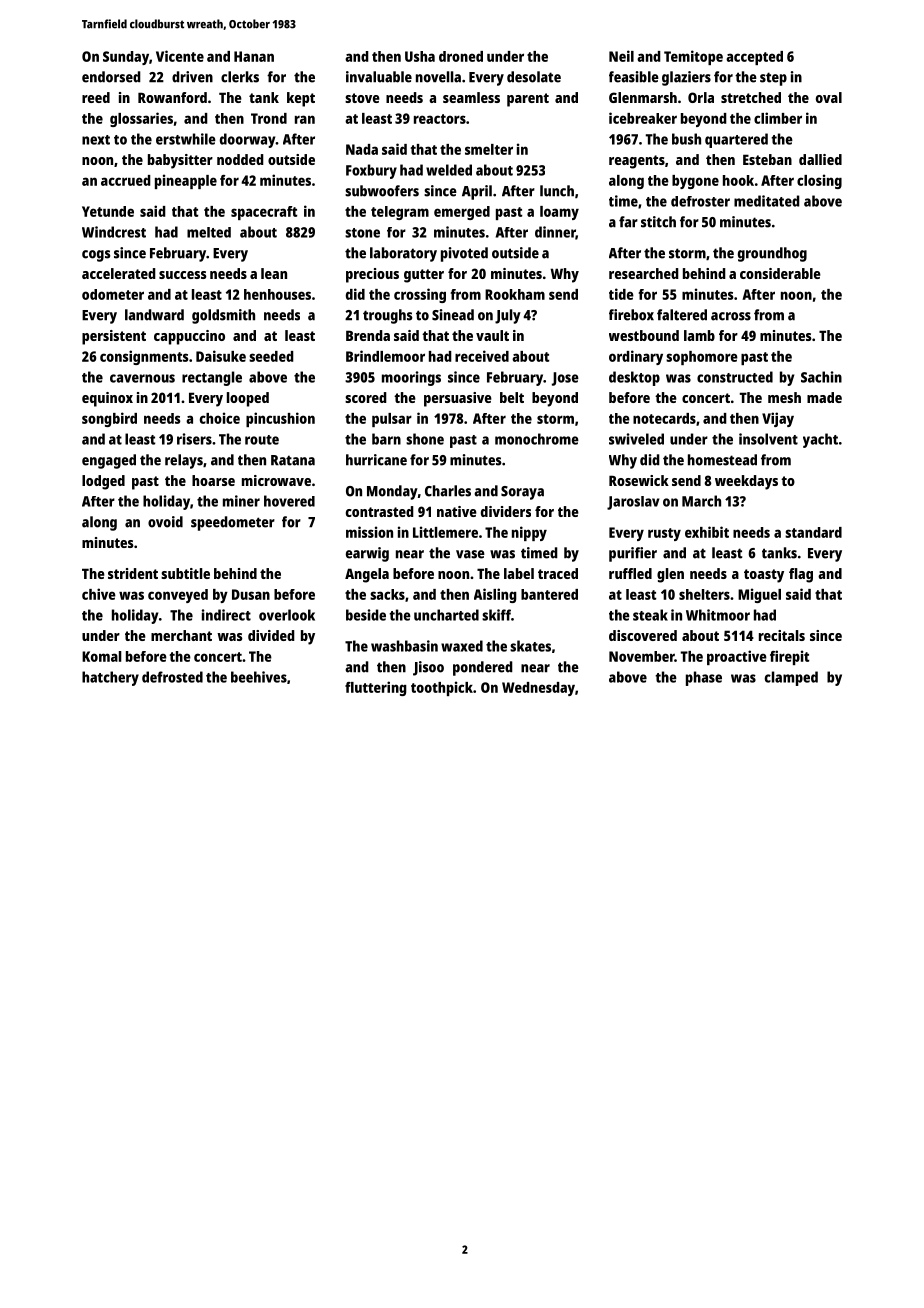  What do you see at coordinates (184, 461) in the image?
I see `relays` at bounding box center [184, 461].
